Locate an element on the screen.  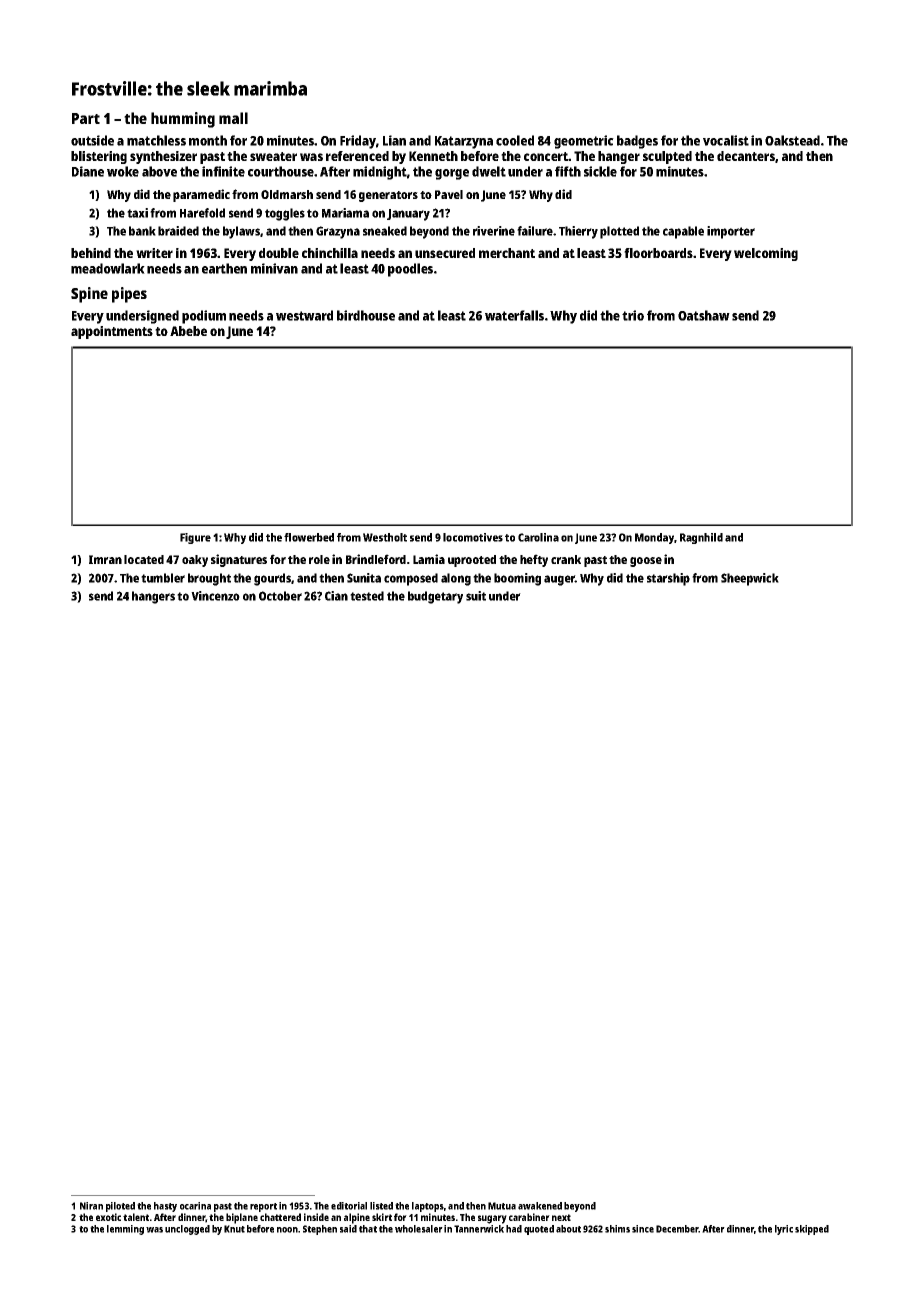
Ragnhild is located at coordinates (701, 538).
